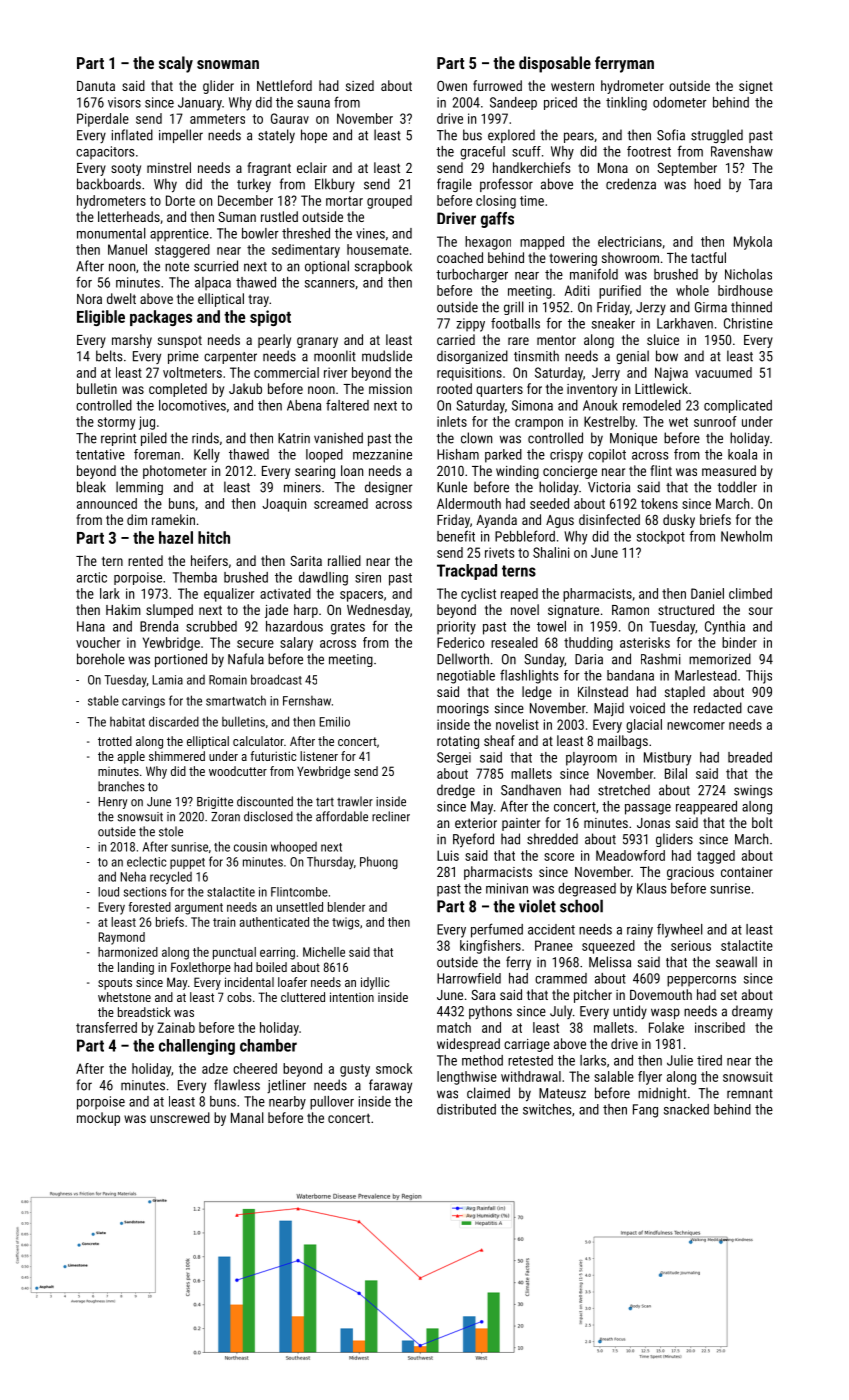  What do you see at coordinates (652, 405) in the screenshot?
I see `remodeled` at bounding box center [652, 405].
